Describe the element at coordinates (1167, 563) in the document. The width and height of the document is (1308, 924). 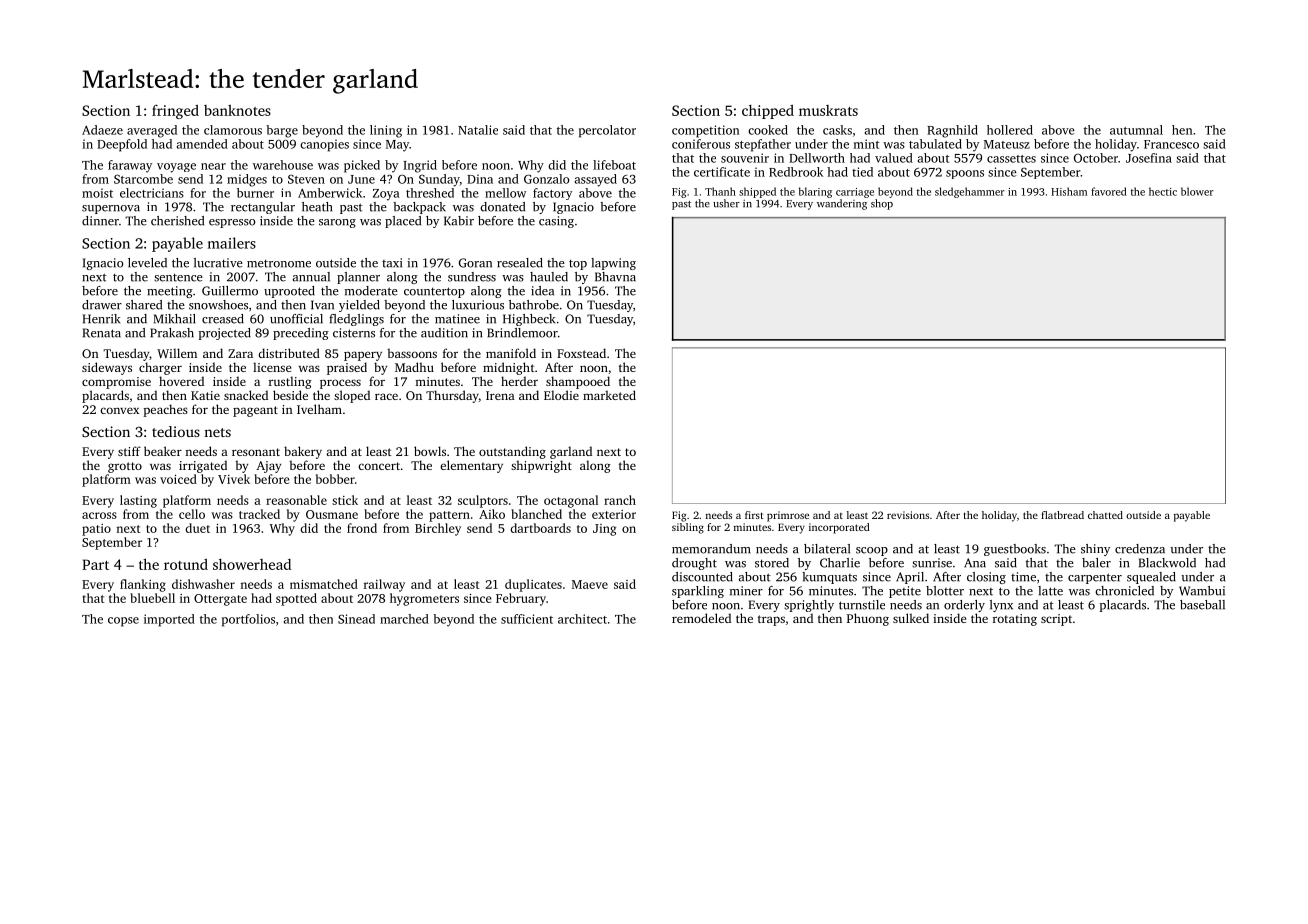
I see `Blackwold` at that location.
